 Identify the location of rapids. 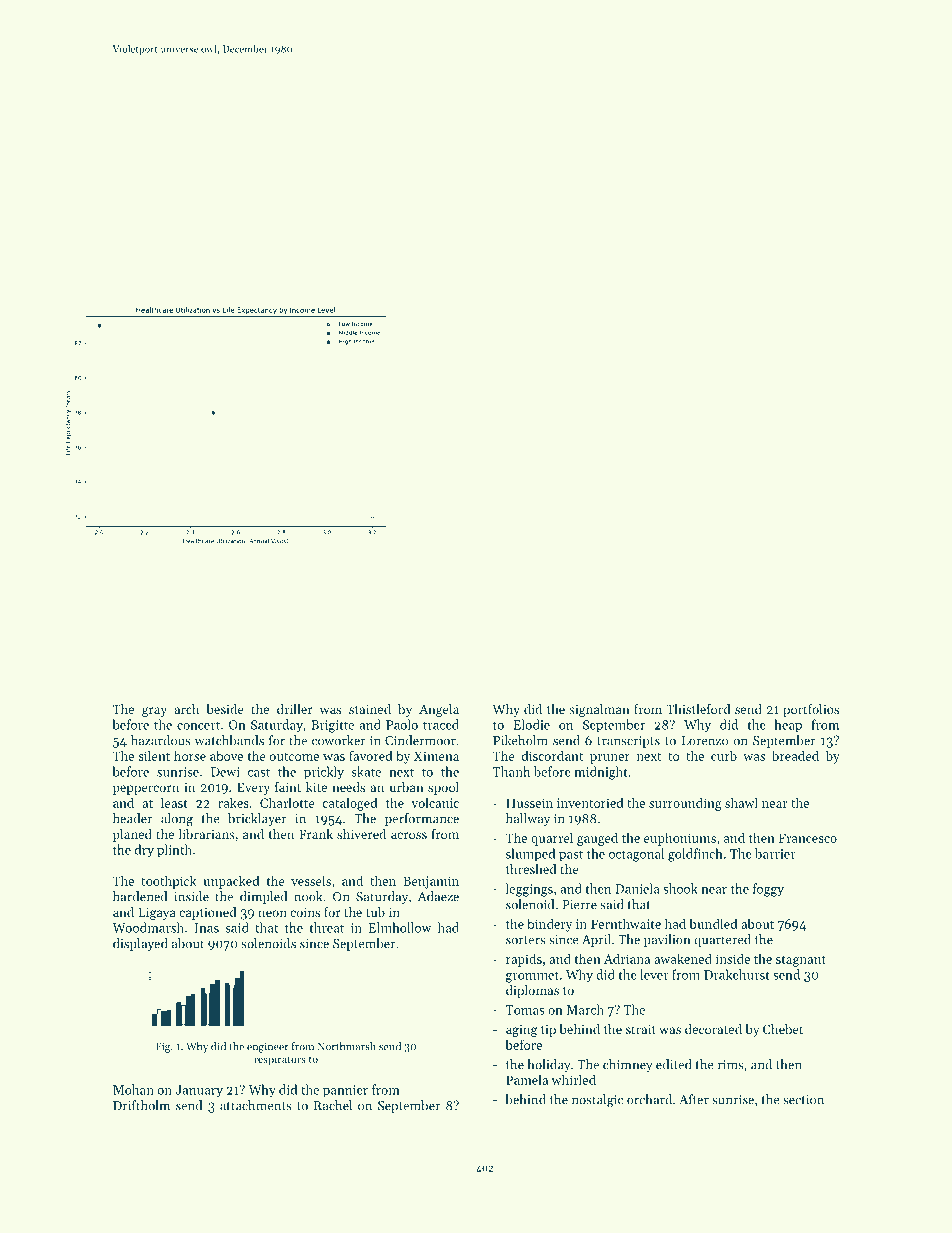
(524, 960).
